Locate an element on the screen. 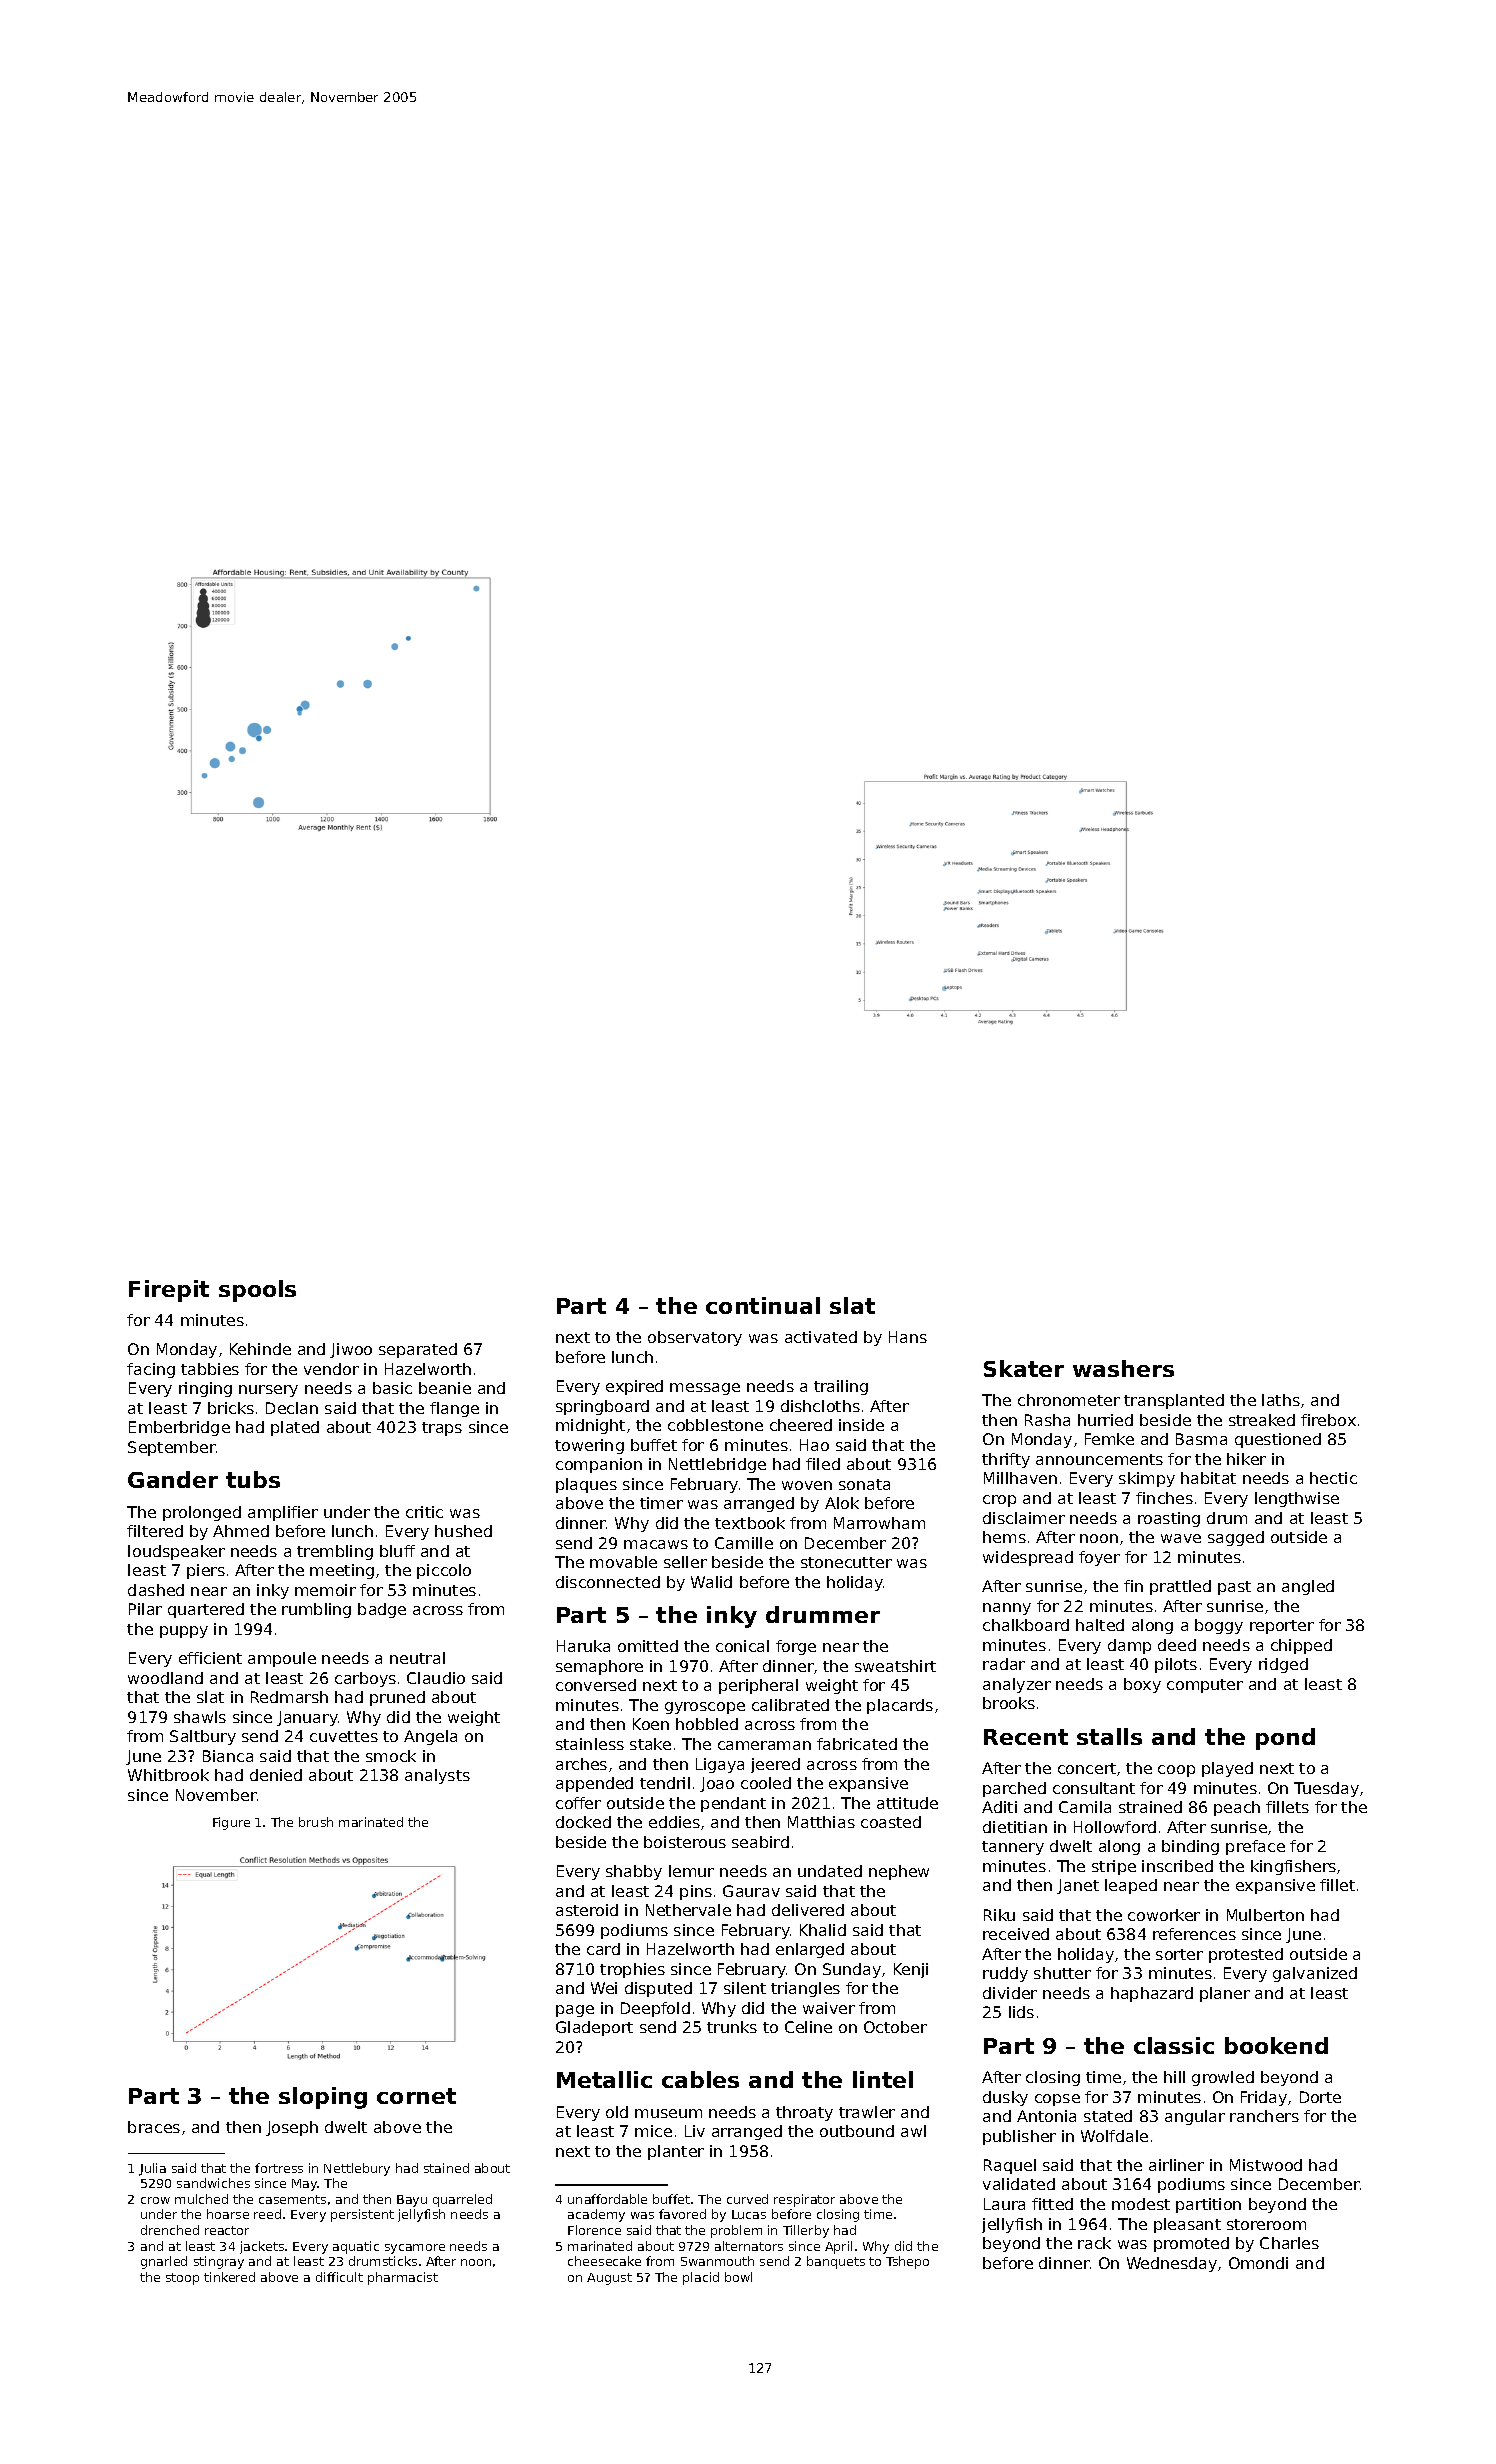  drenched is located at coordinates (170, 2230).
